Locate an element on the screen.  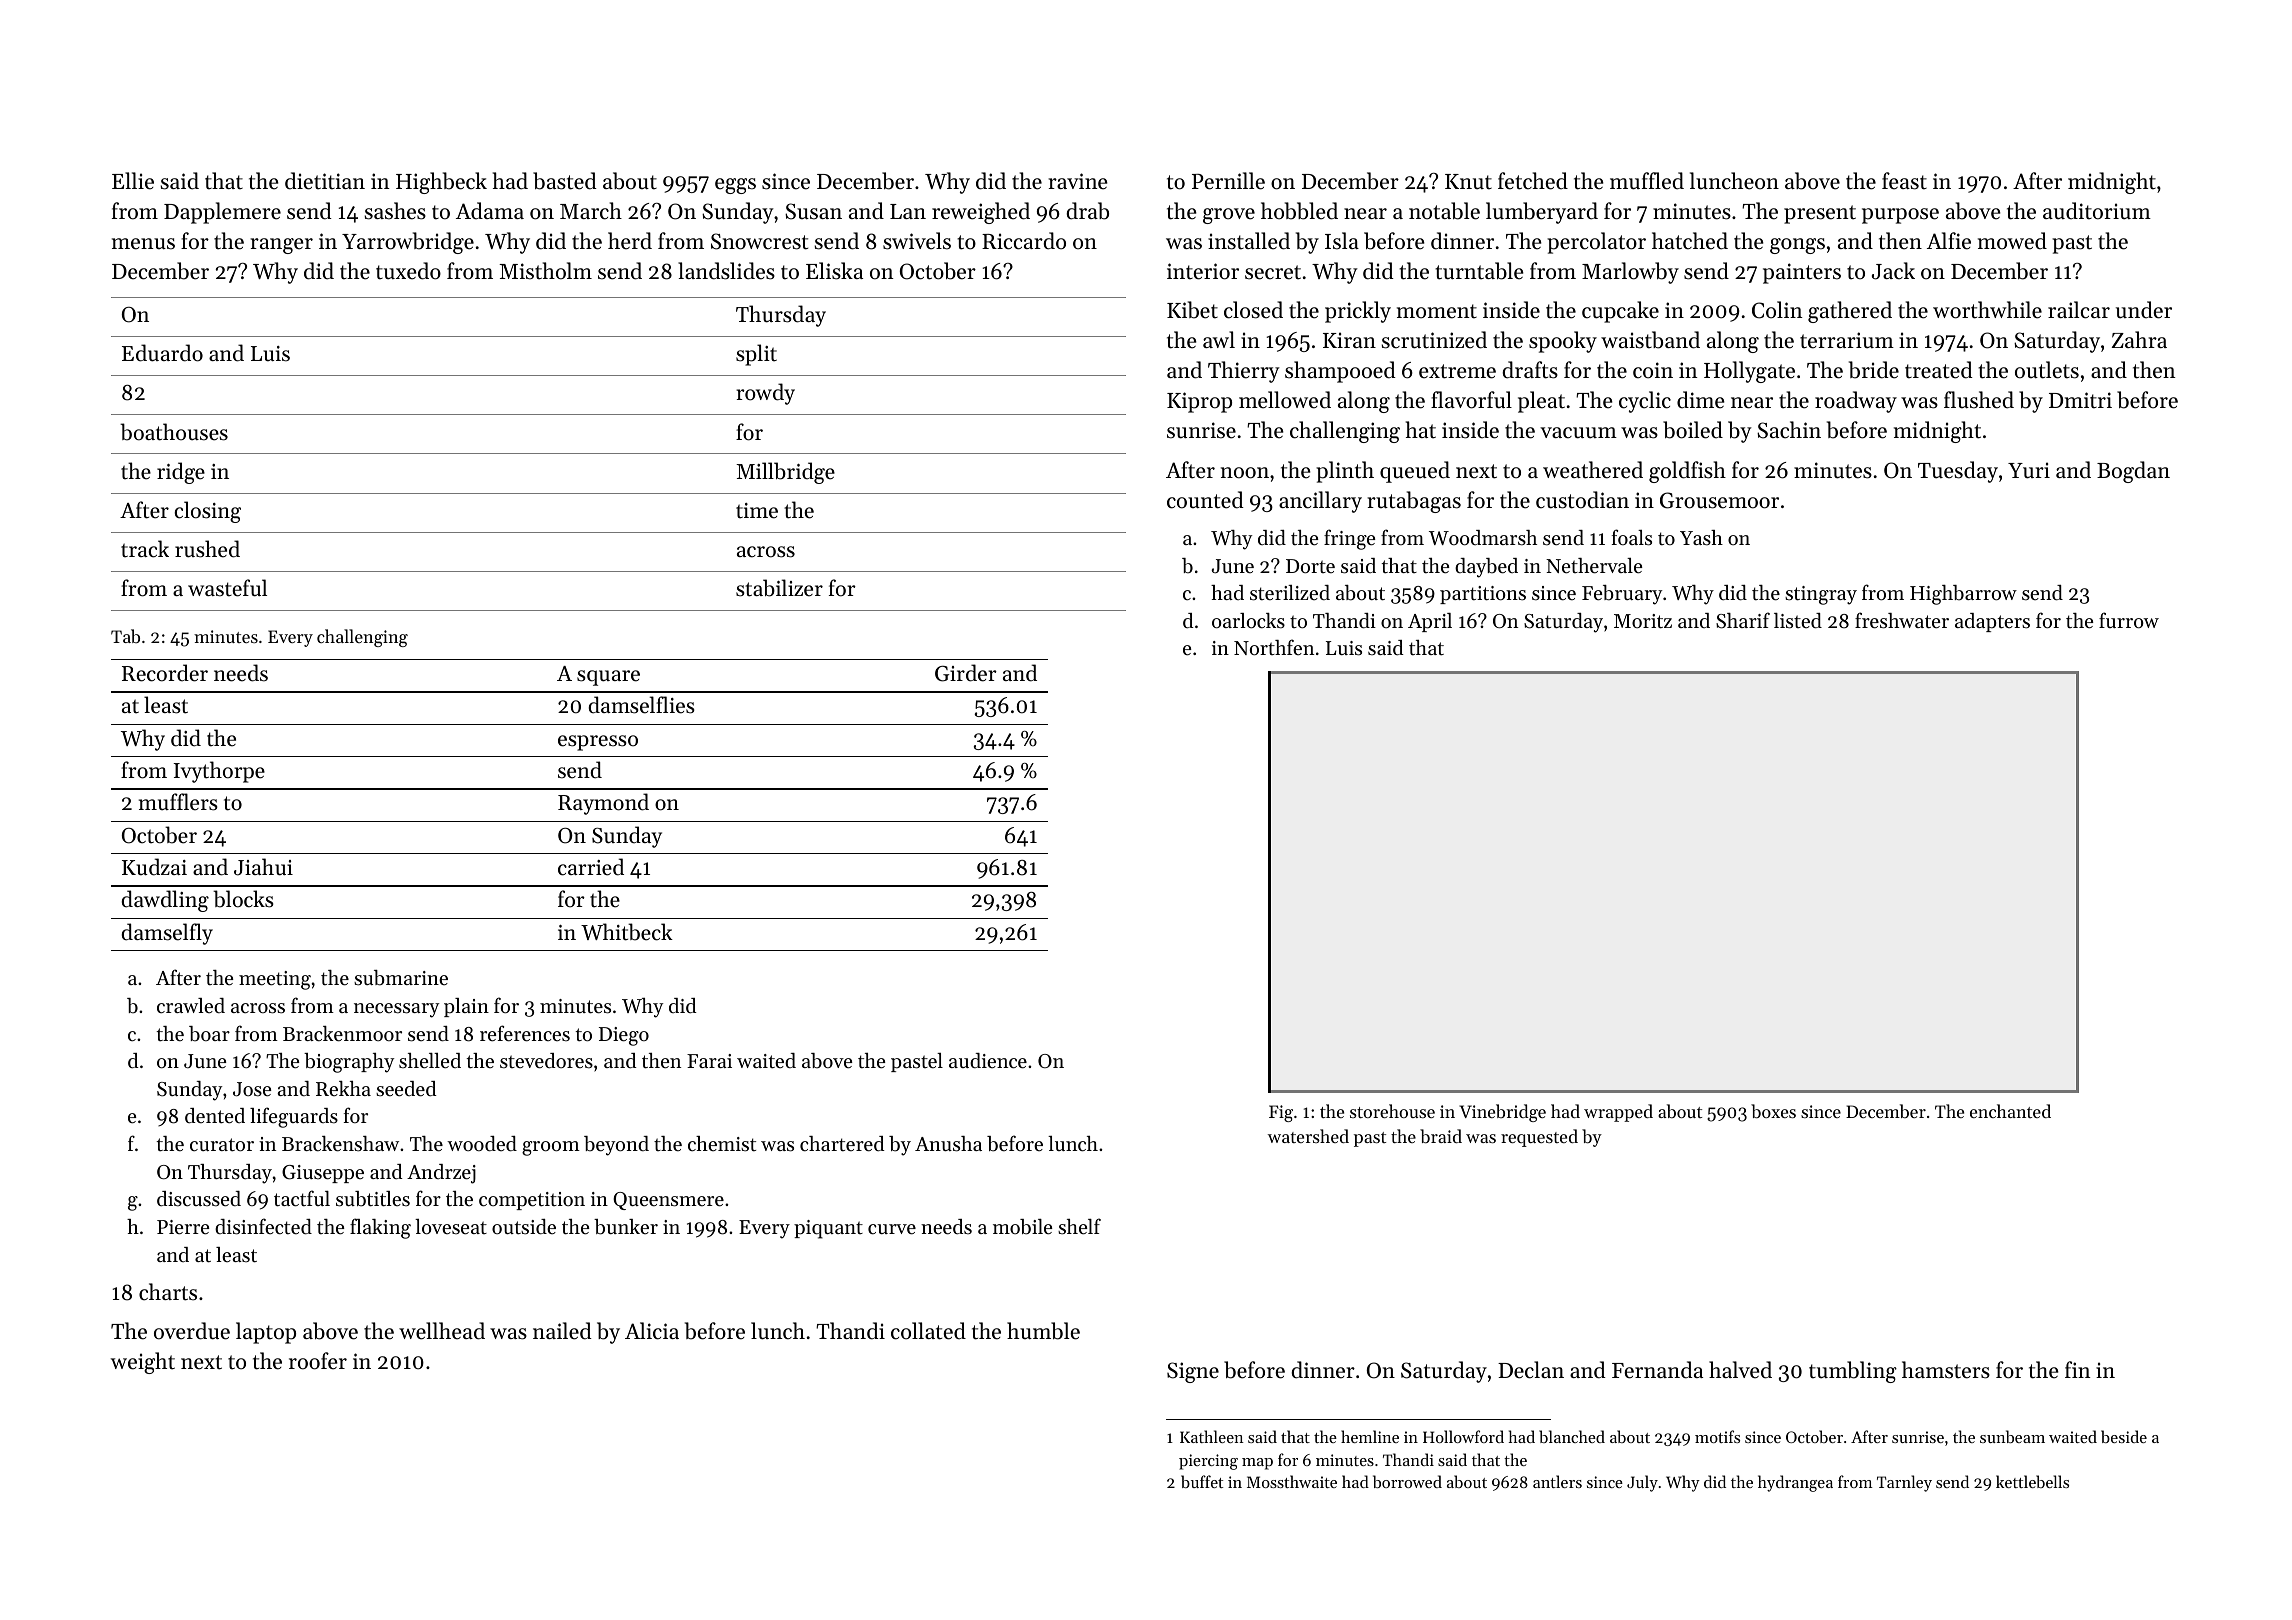
boxes is located at coordinates (1773, 1111).
